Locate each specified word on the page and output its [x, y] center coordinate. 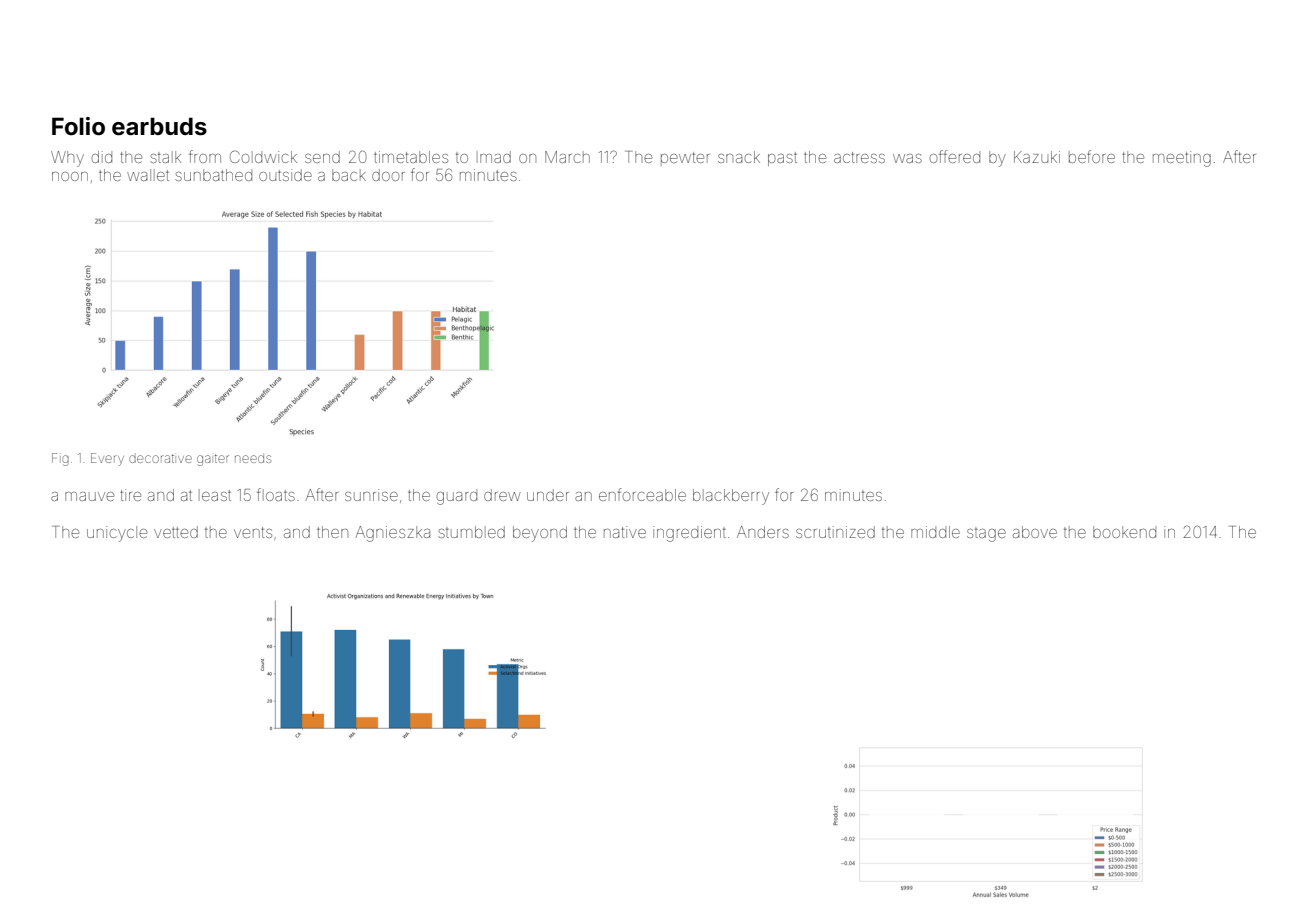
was [907, 158]
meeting [1182, 159]
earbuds [159, 126]
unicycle [117, 534]
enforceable [642, 494]
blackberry [731, 497]
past [782, 159]
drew [502, 495]
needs [253, 459]
